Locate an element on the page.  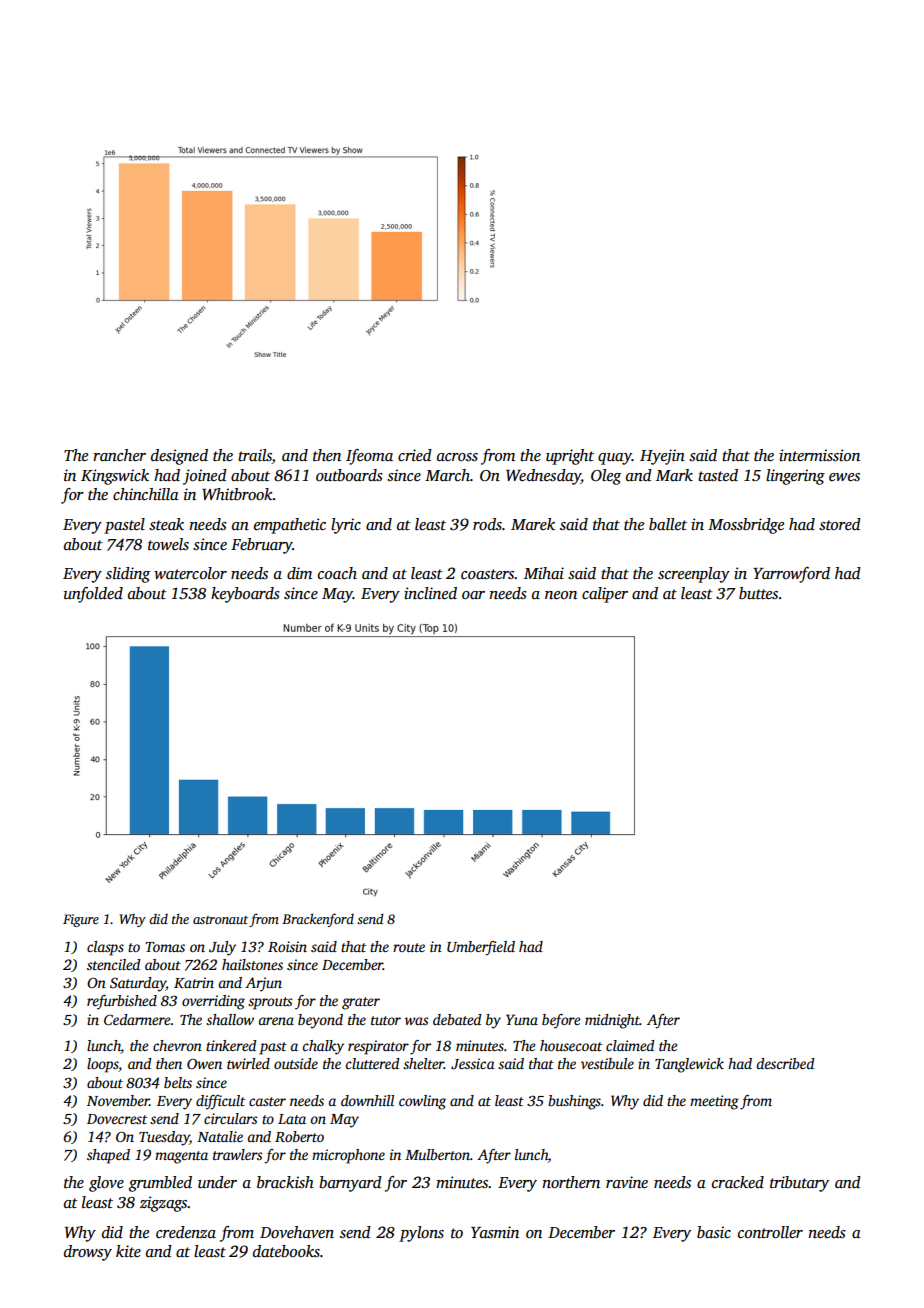
route is located at coordinates (409, 947).
